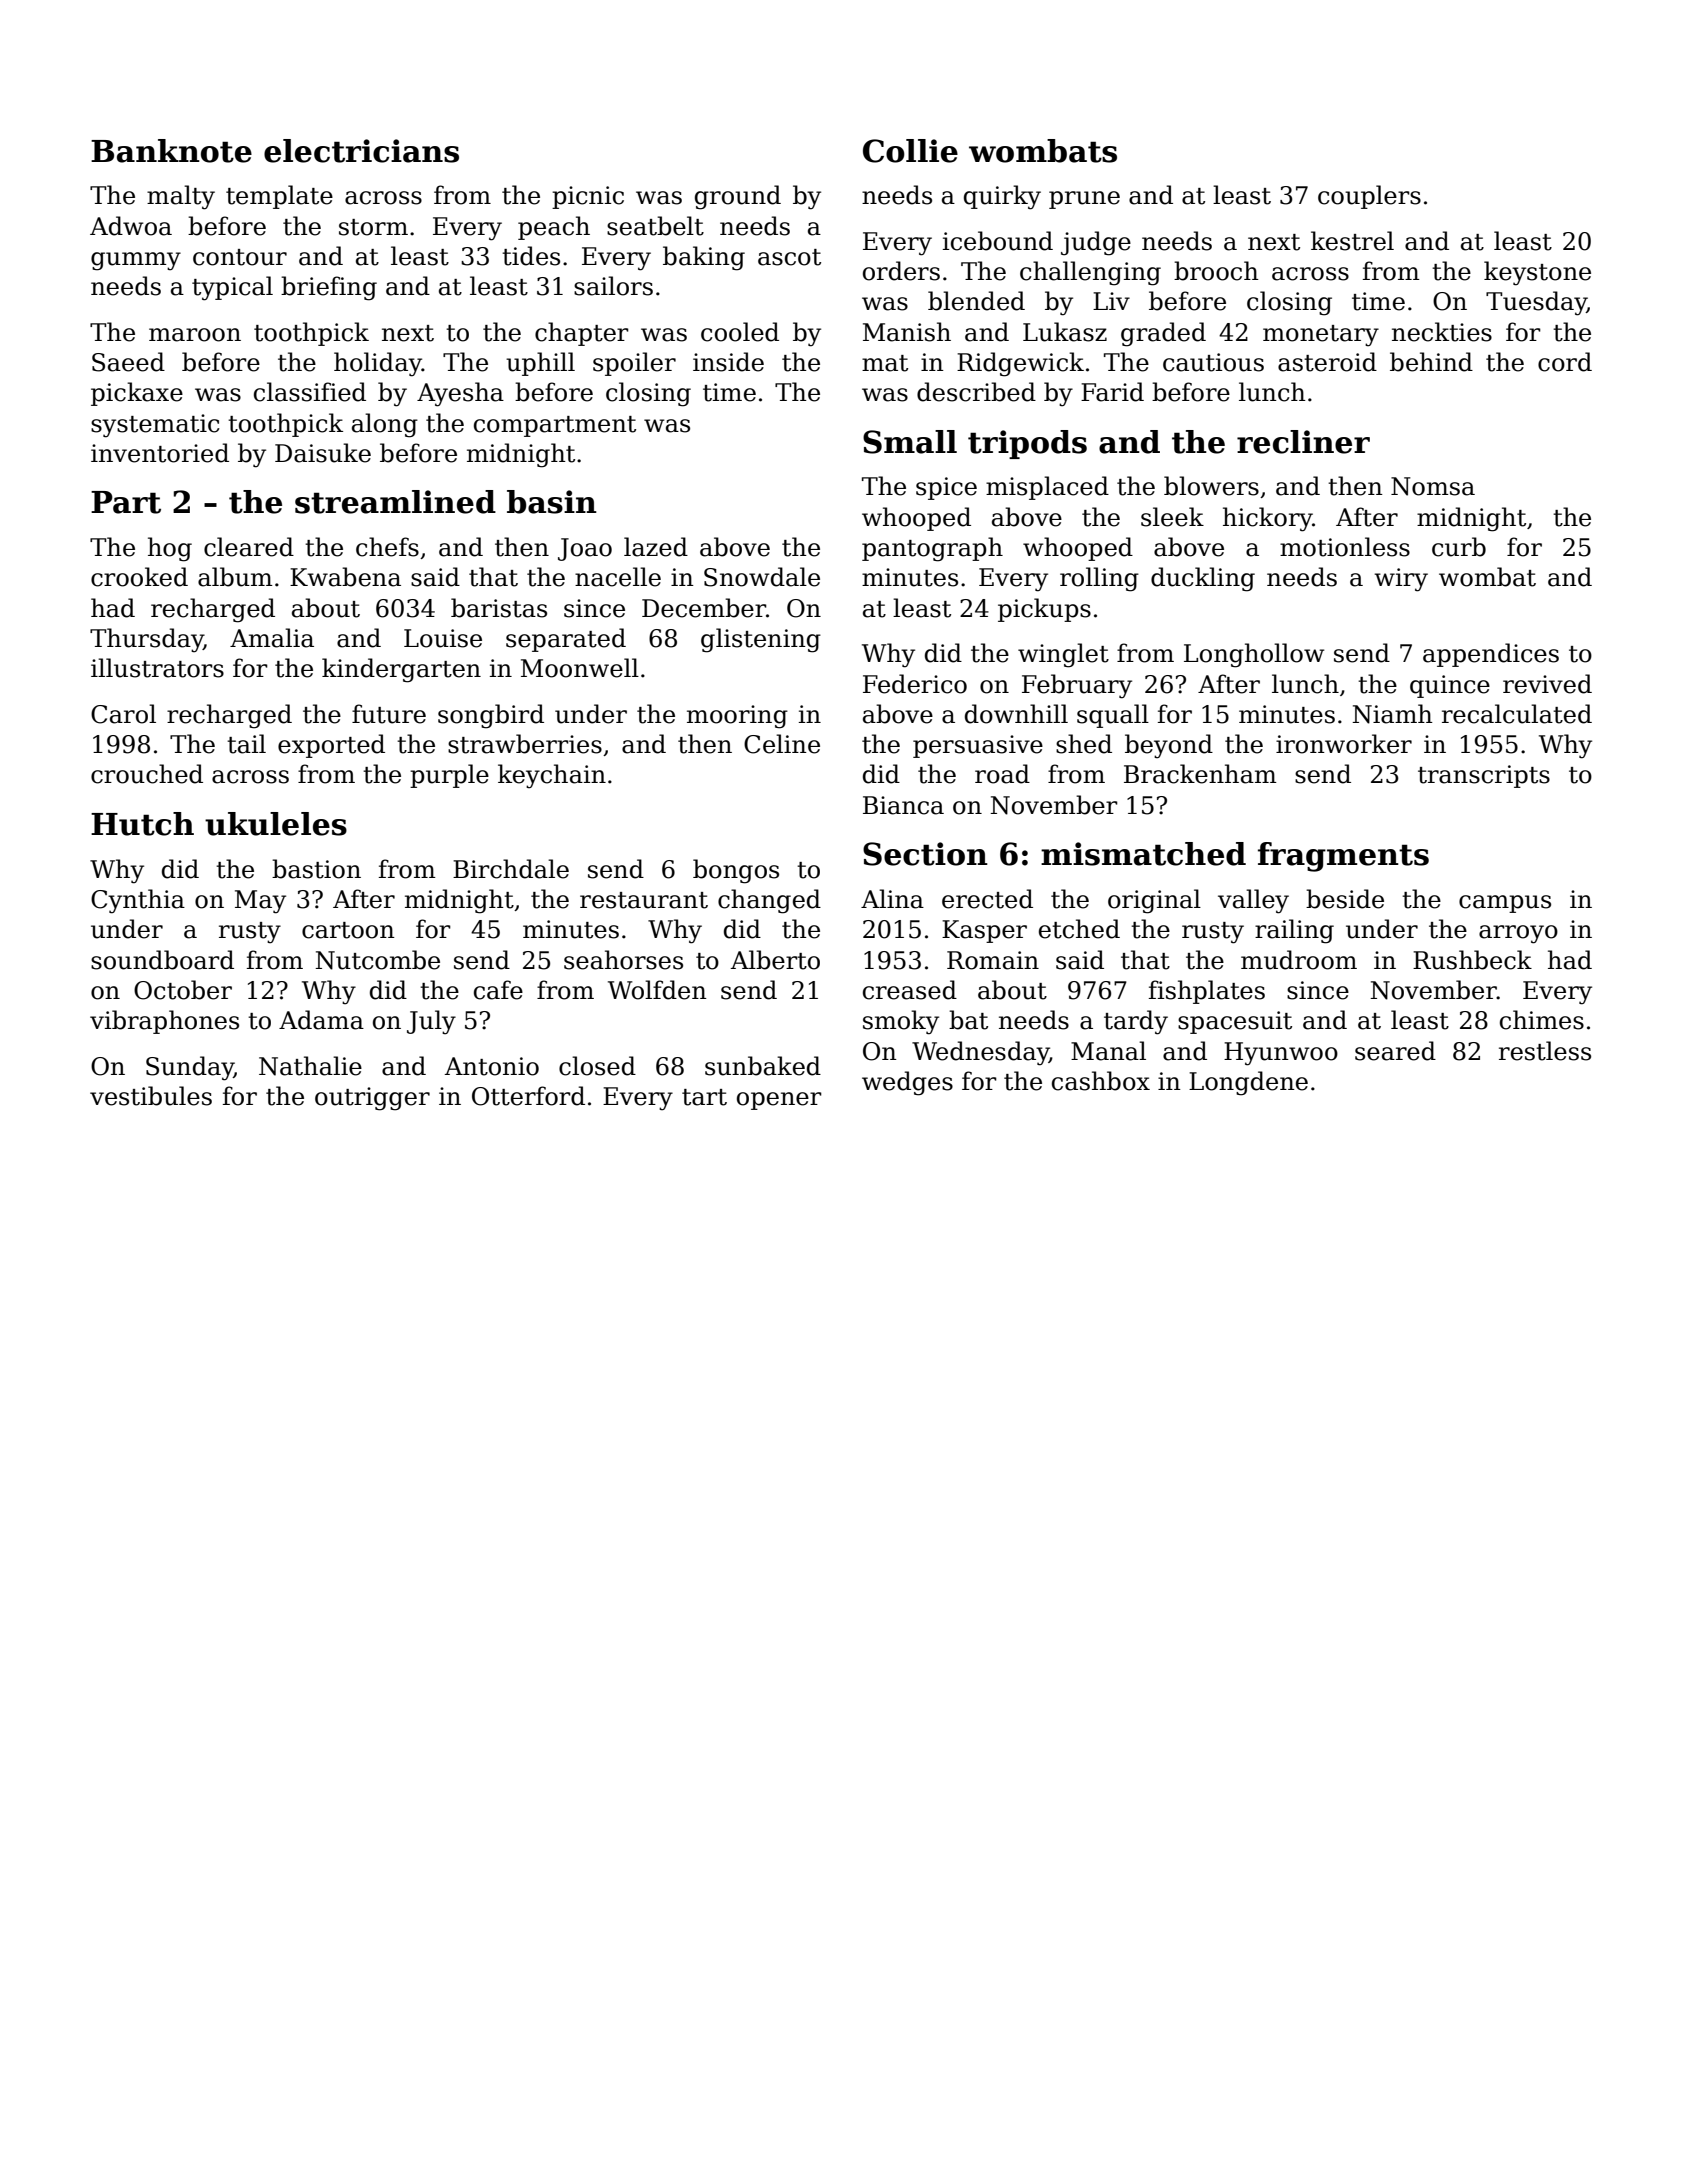 The image size is (1683, 2178). Describe the element at coordinates (310, 392) in the screenshot. I see `classified` at that location.
